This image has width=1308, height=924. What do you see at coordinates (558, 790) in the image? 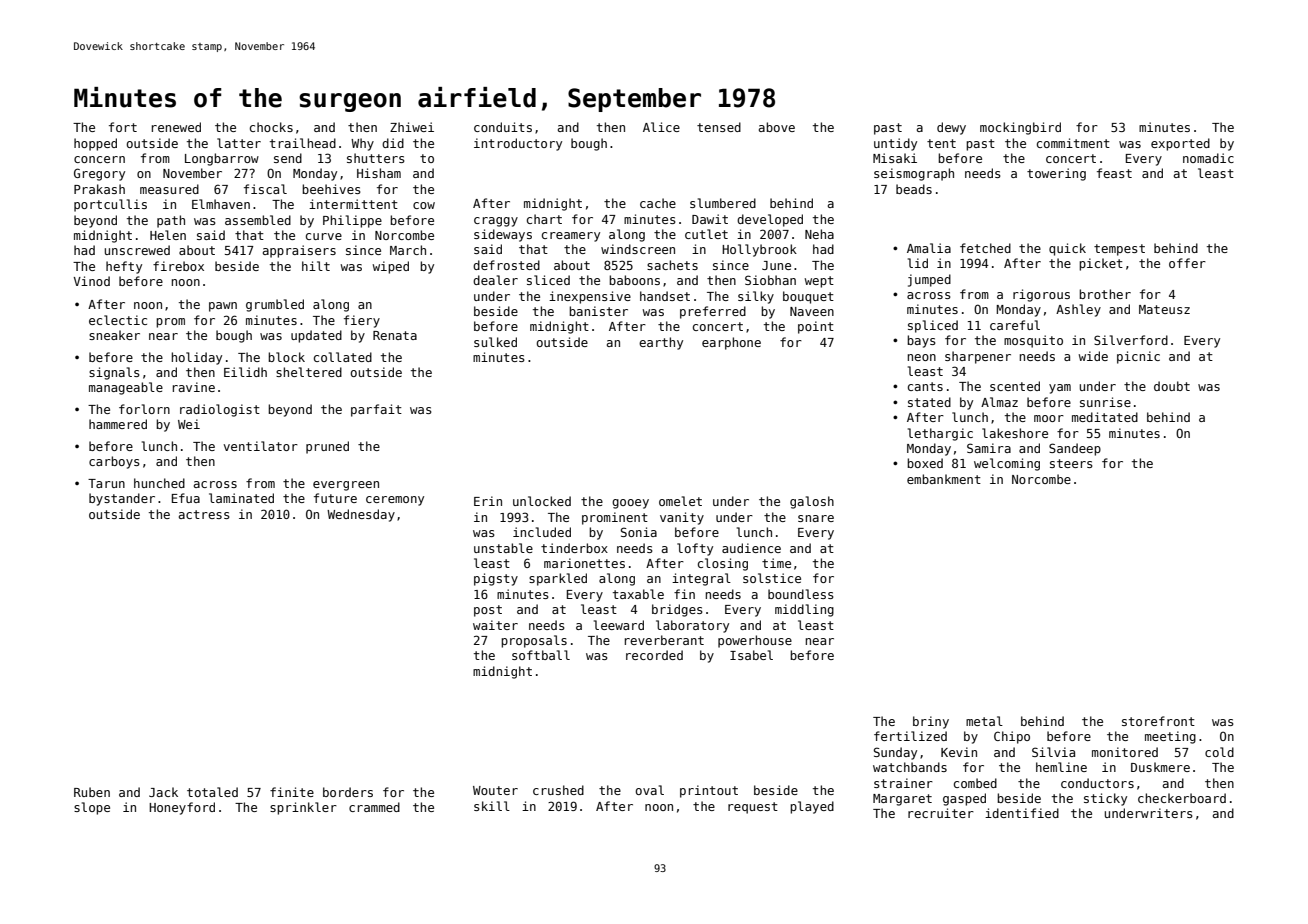
I see `crushed` at bounding box center [558, 790].
